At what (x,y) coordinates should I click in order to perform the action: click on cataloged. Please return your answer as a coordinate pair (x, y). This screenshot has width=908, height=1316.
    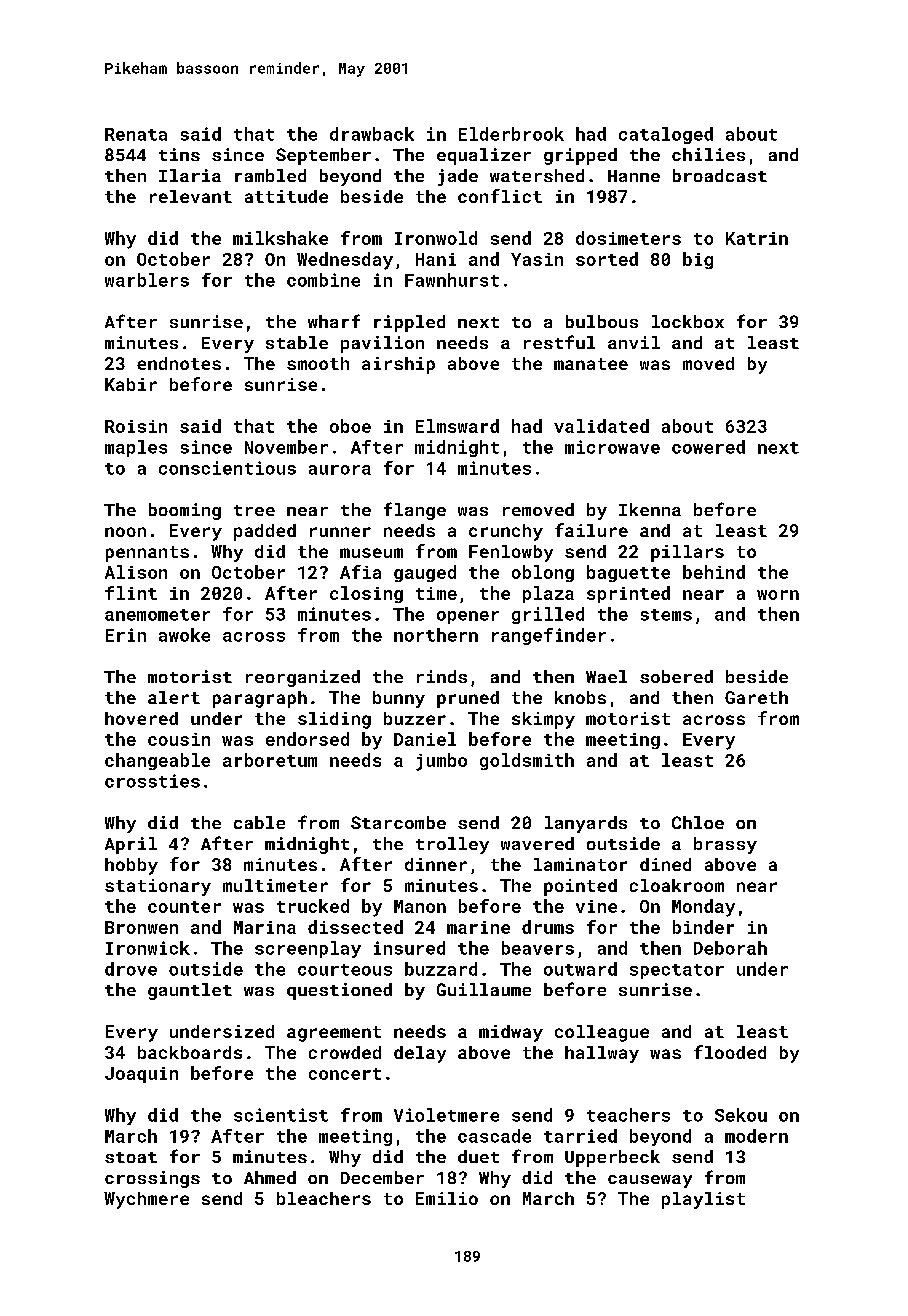
    Looking at the image, I should click on (666, 135).
